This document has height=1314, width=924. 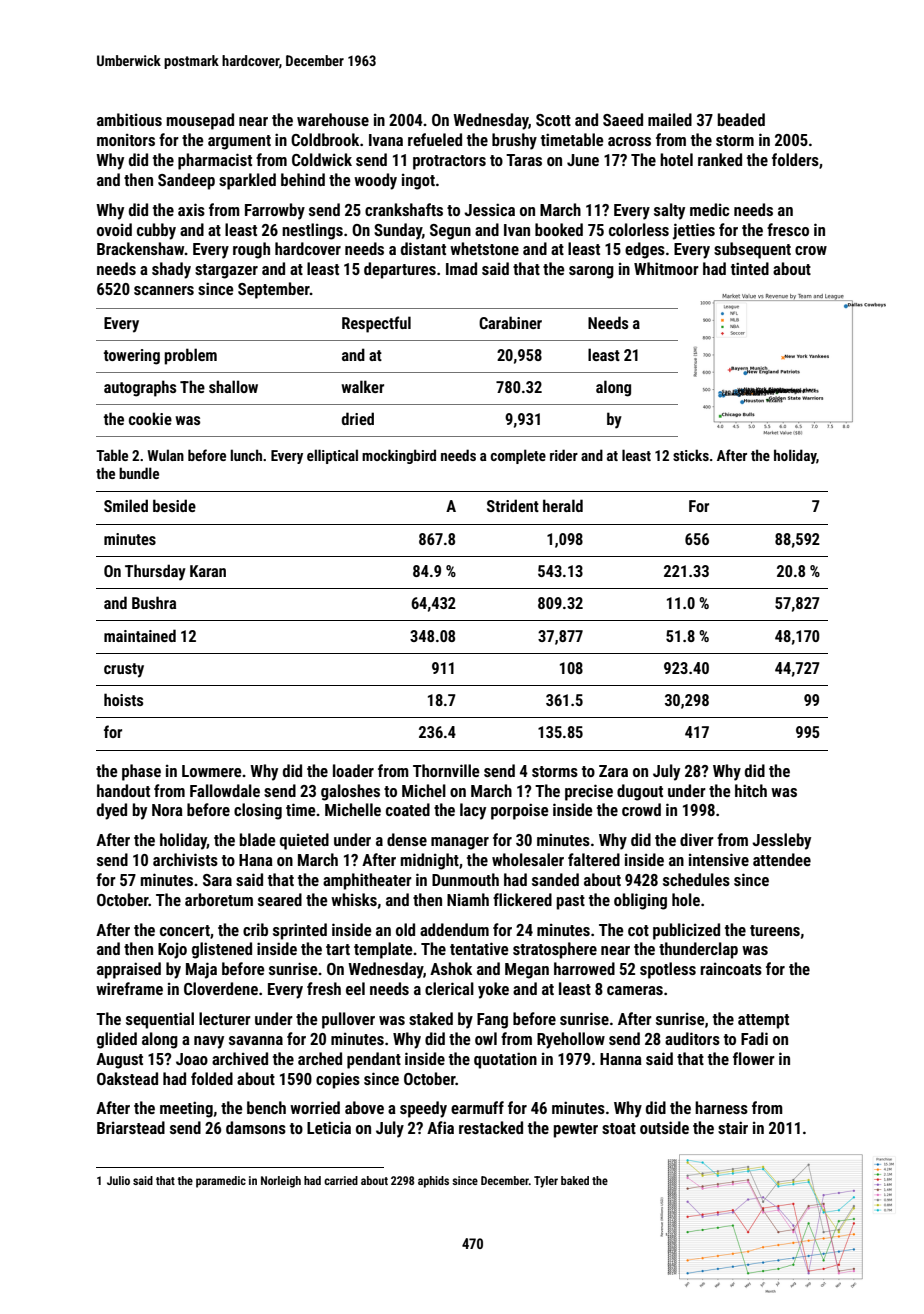 I want to click on walker, so click(x=362, y=386).
